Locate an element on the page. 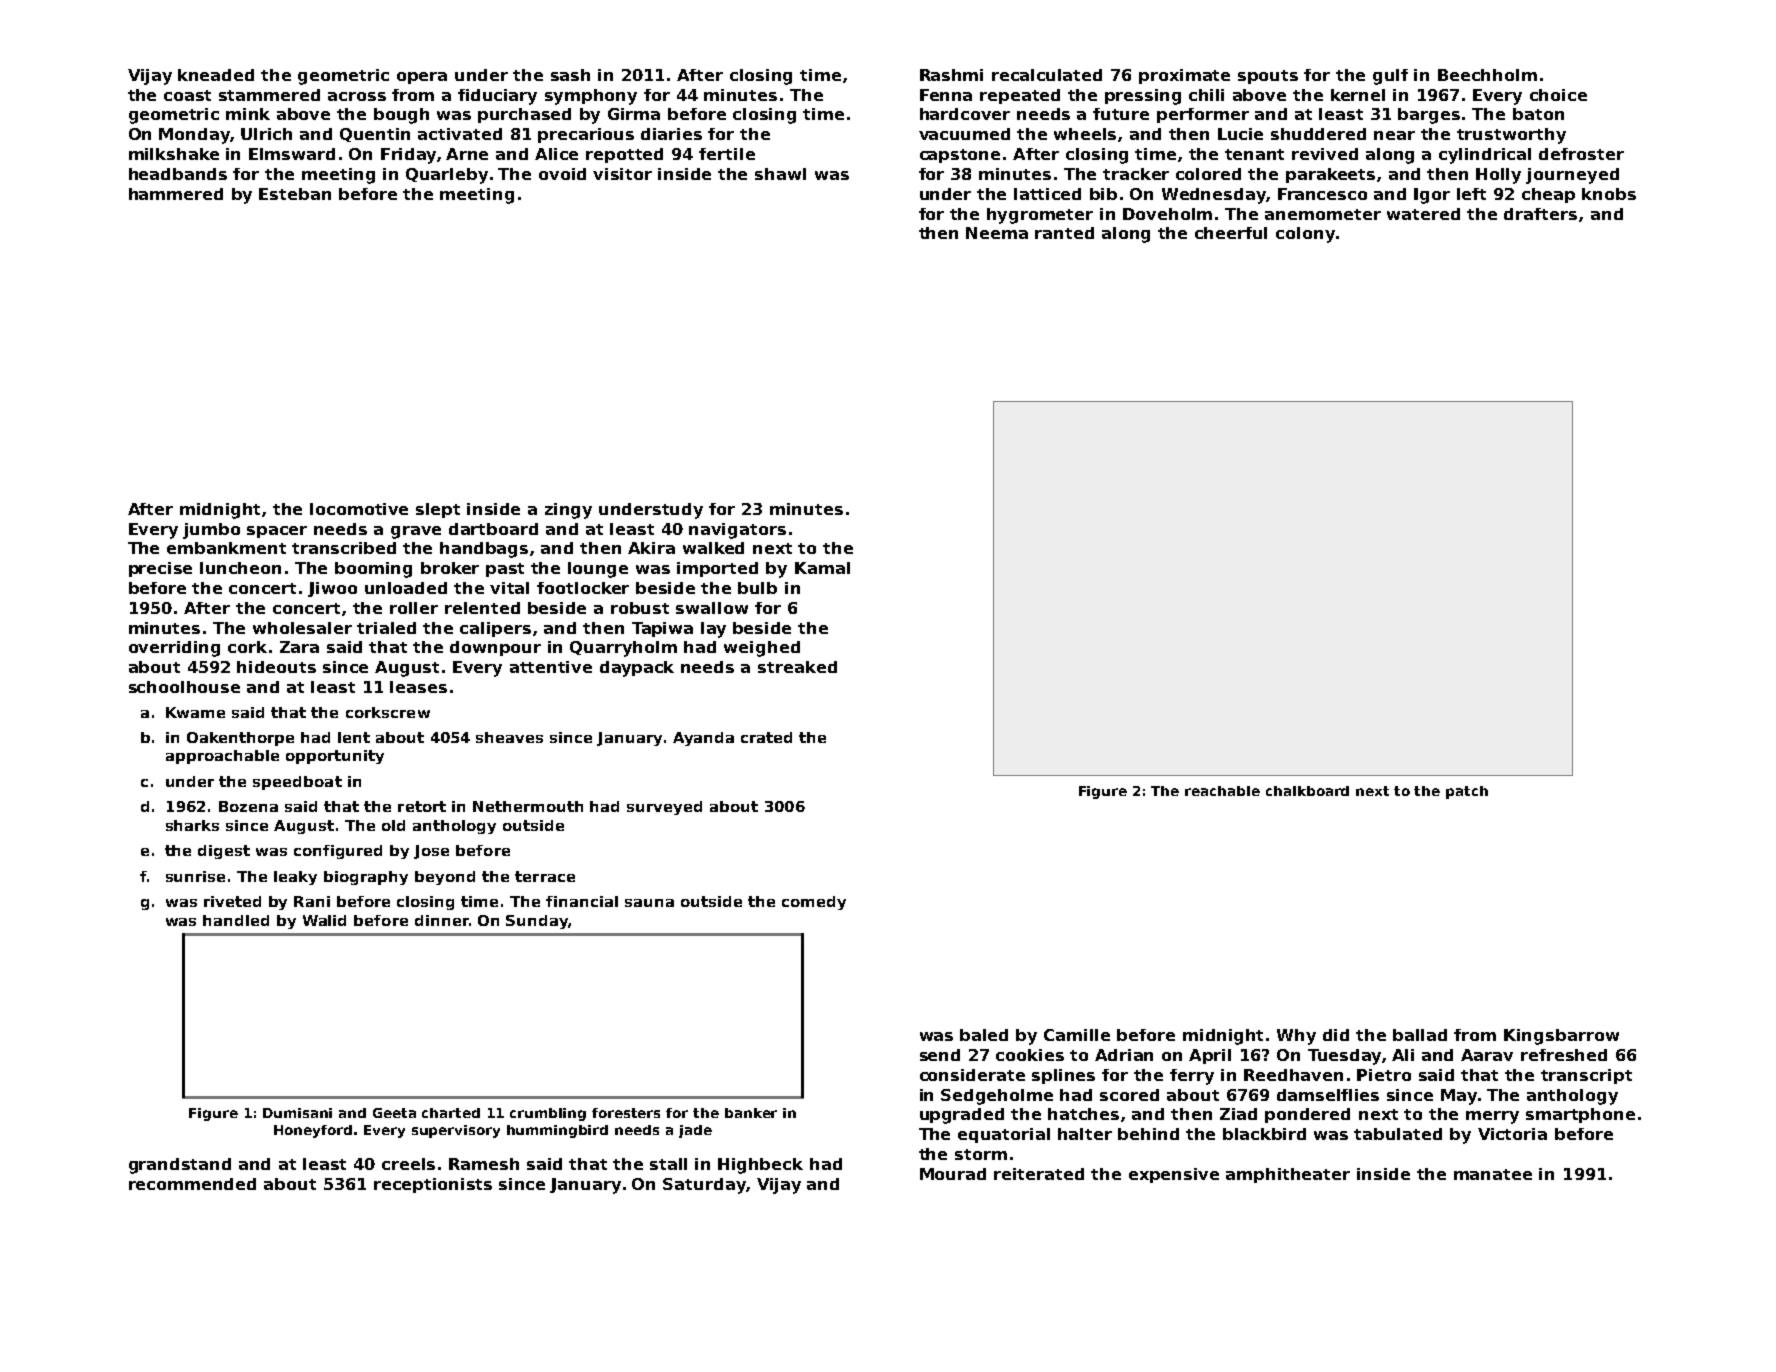 The width and height of the document is (1776, 1372). locomotive is located at coordinates (359, 509).
